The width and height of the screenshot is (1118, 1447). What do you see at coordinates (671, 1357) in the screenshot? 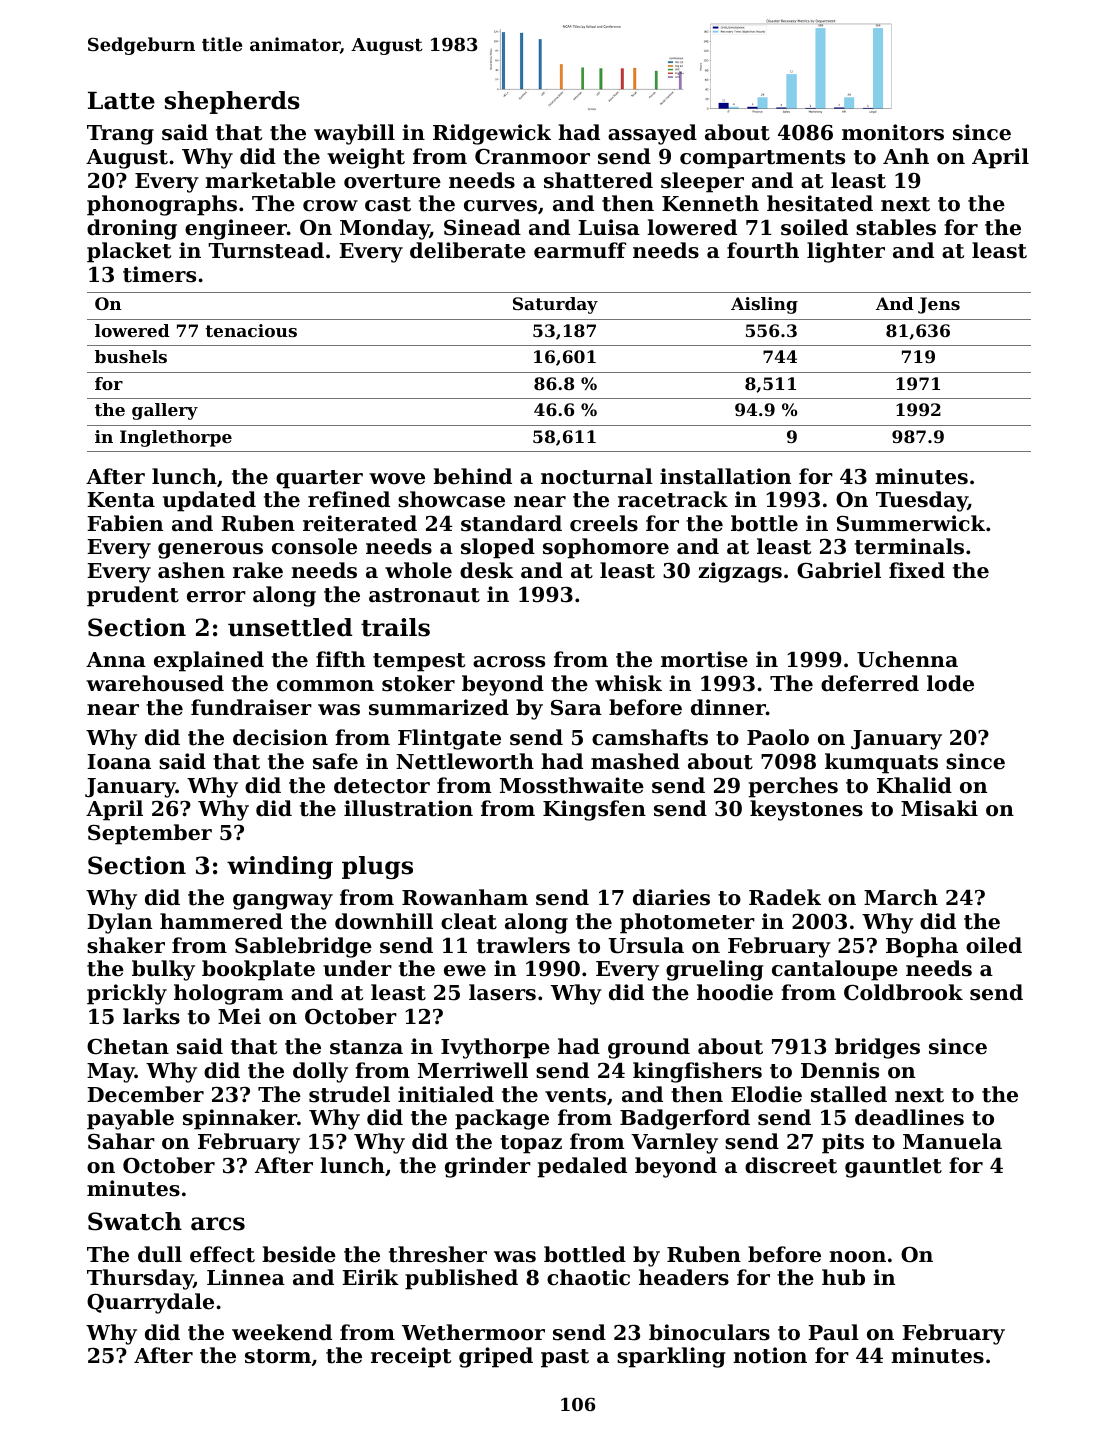
I see `sparkling` at bounding box center [671, 1357].
